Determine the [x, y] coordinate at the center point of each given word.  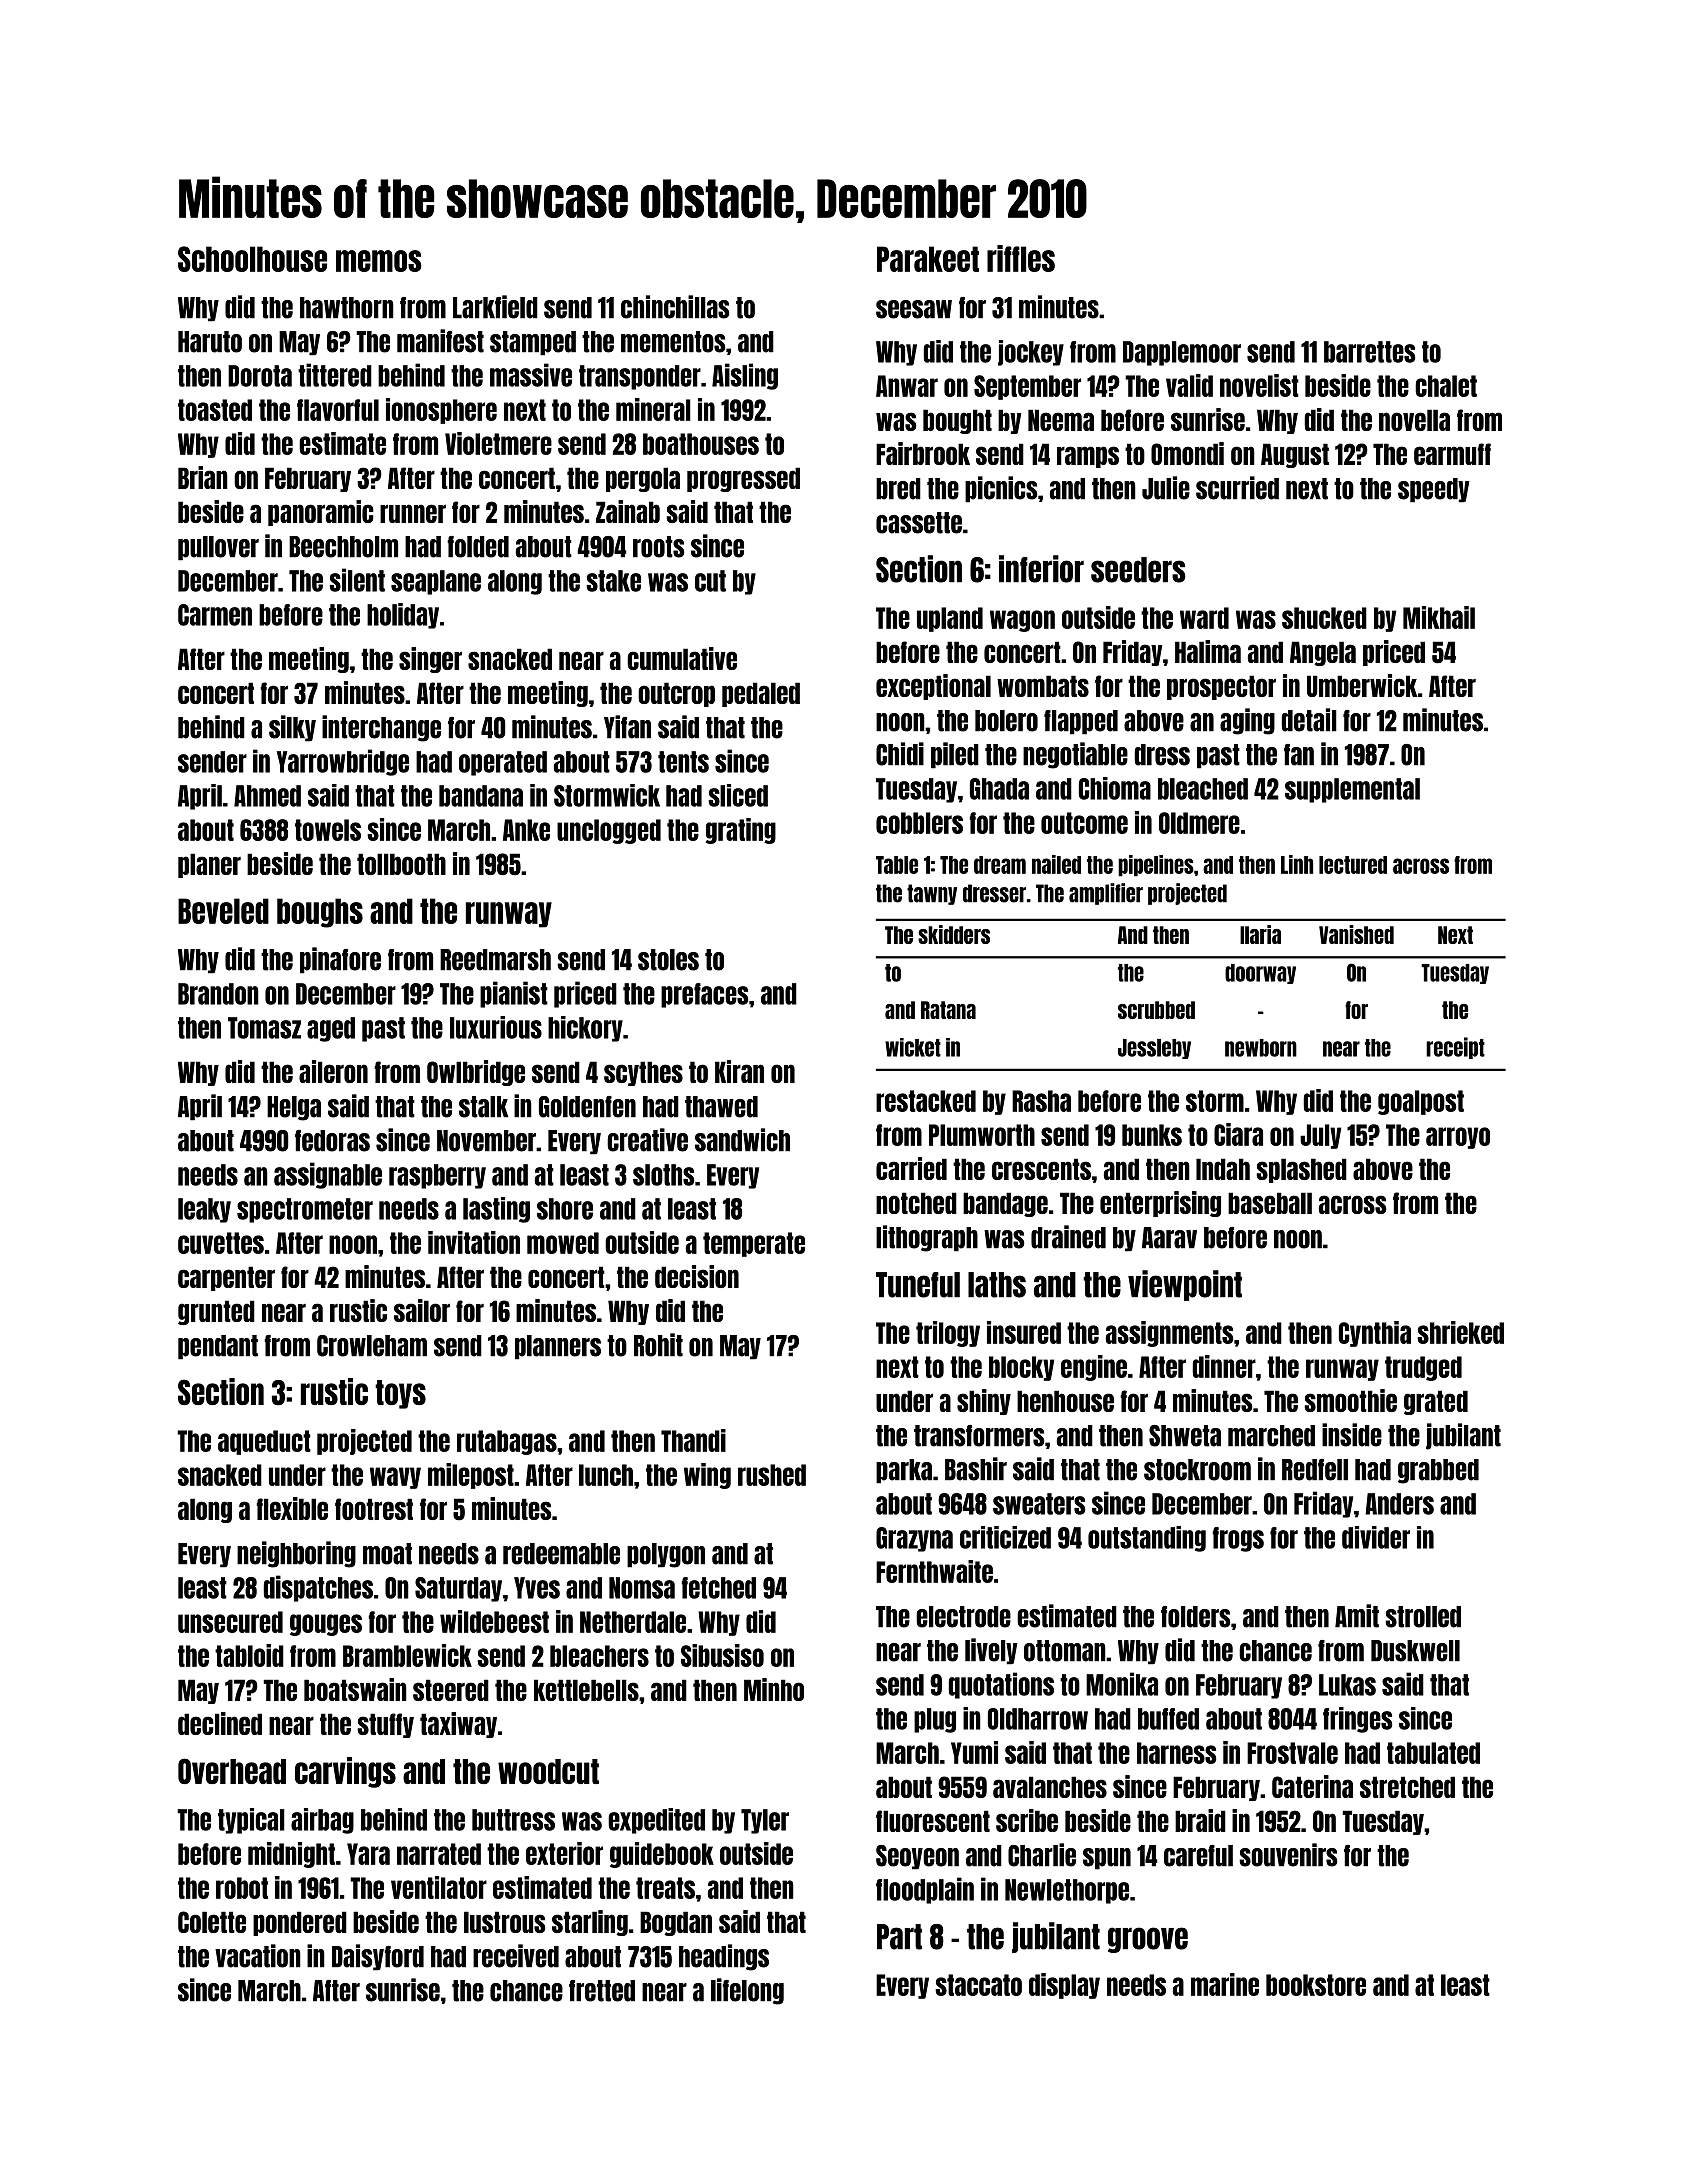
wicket [913, 1047]
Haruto [210, 342]
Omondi [1187, 453]
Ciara [1238, 1134]
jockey [1031, 353]
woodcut [548, 1771]
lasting [496, 1210]
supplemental [1352, 790]
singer [430, 660]
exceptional [933, 687]
